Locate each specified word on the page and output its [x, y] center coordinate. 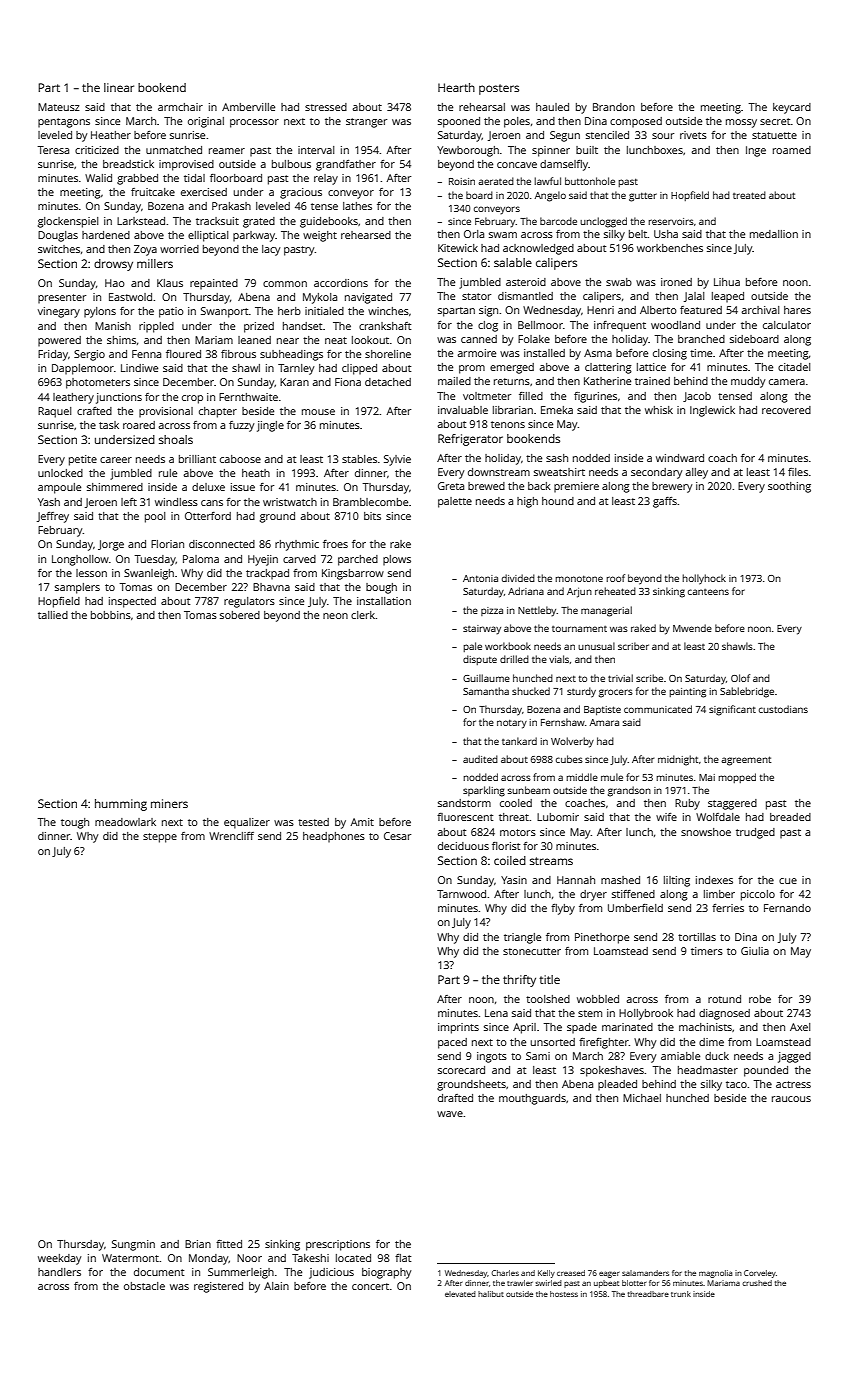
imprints [458, 1028]
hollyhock [704, 579]
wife [666, 817]
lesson [91, 573]
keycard [792, 108]
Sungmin [133, 1245]
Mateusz [59, 107]
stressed [326, 107]
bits [372, 516]
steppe [160, 838]
